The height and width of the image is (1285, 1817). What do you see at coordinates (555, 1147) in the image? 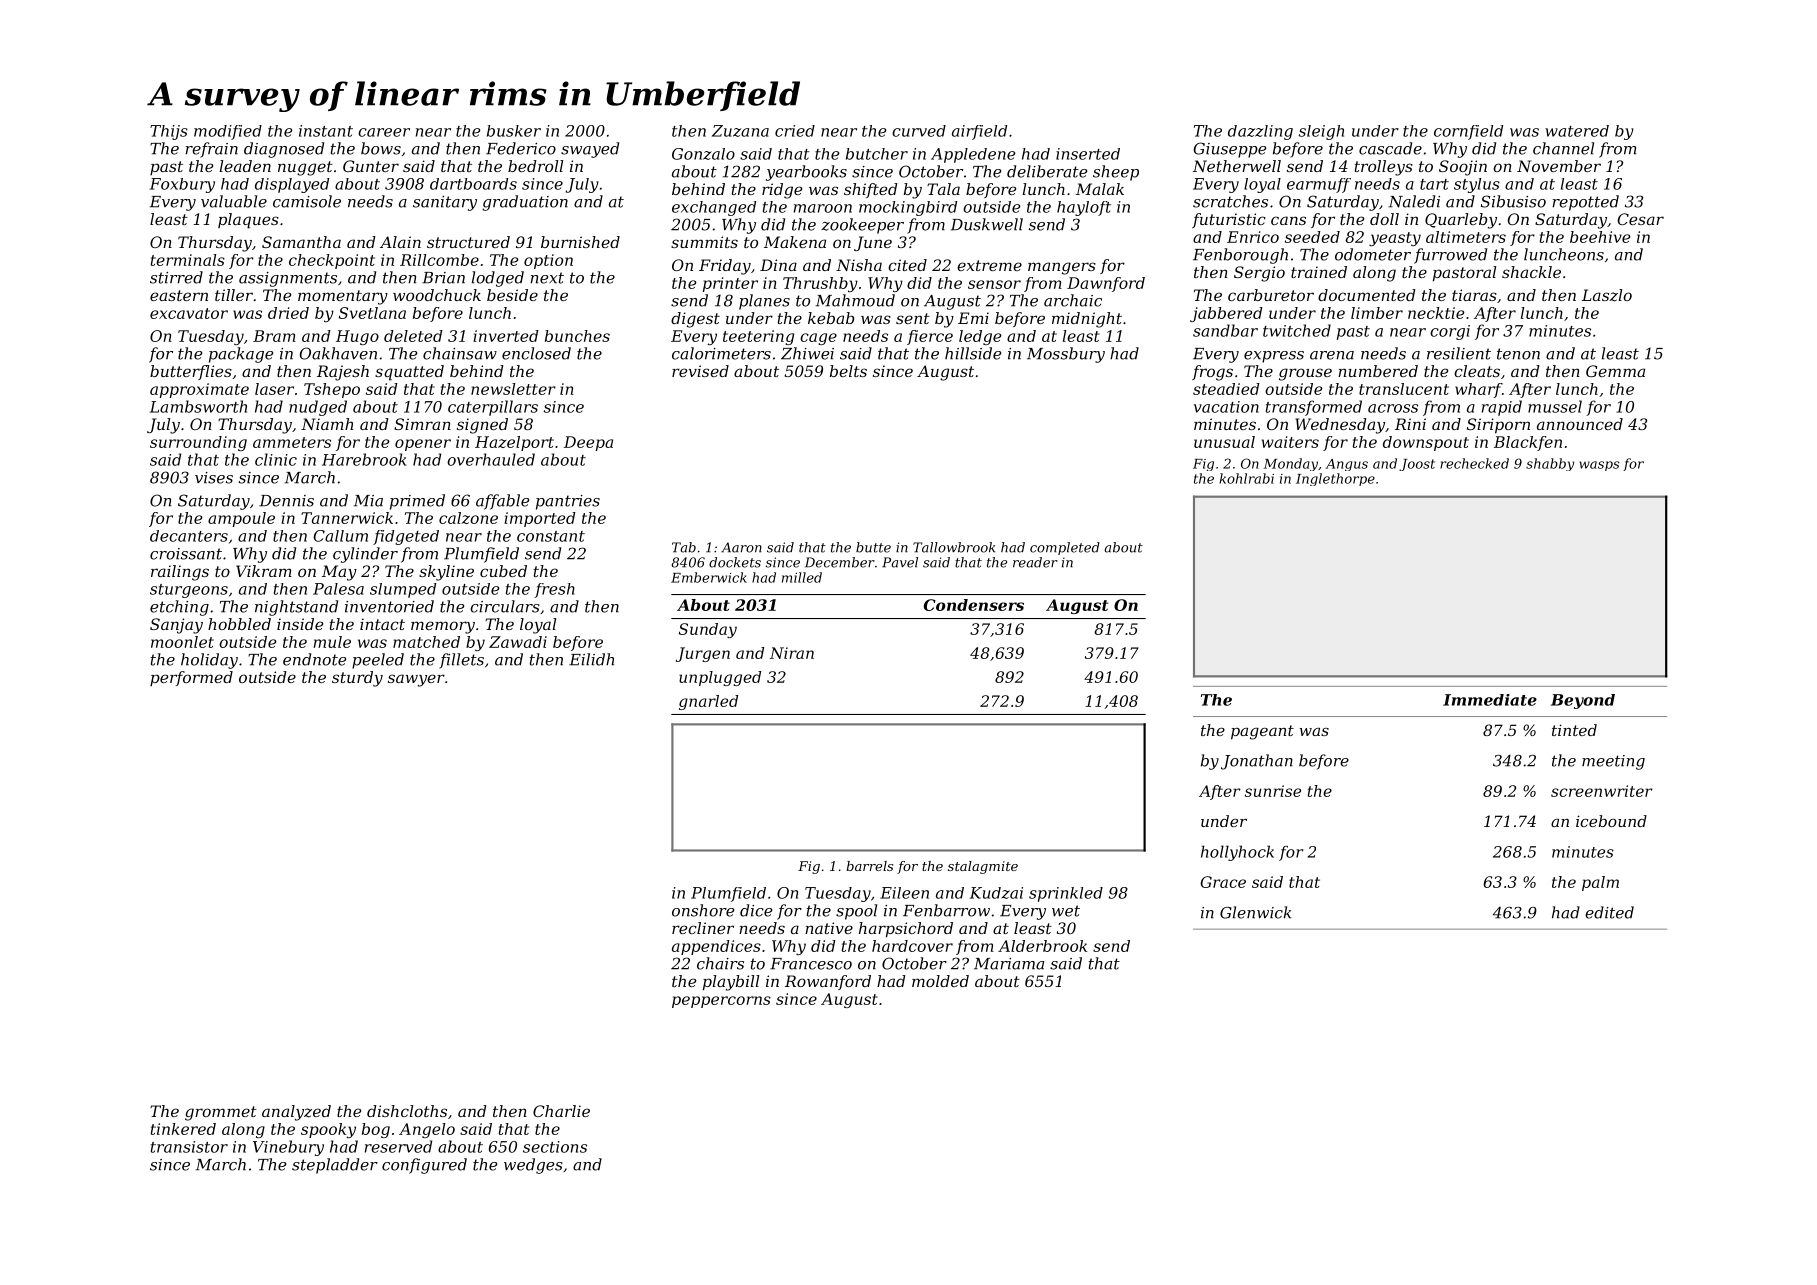
I see `sections` at bounding box center [555, 1147].
